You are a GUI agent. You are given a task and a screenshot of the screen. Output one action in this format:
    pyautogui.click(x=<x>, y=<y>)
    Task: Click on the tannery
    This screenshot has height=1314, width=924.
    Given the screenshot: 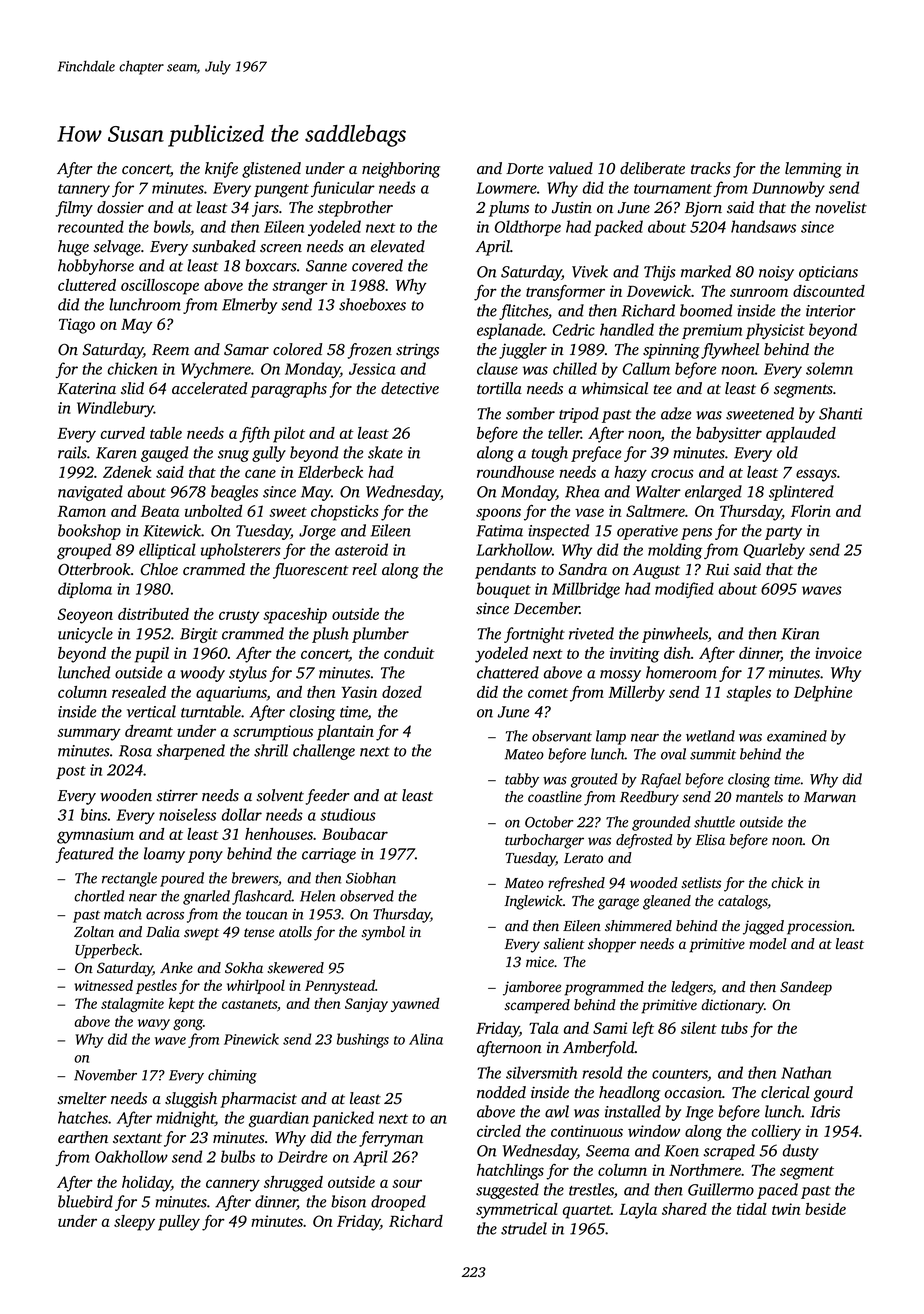 What is the action you would take?
    pyautogui.click(x=84, y=190)
